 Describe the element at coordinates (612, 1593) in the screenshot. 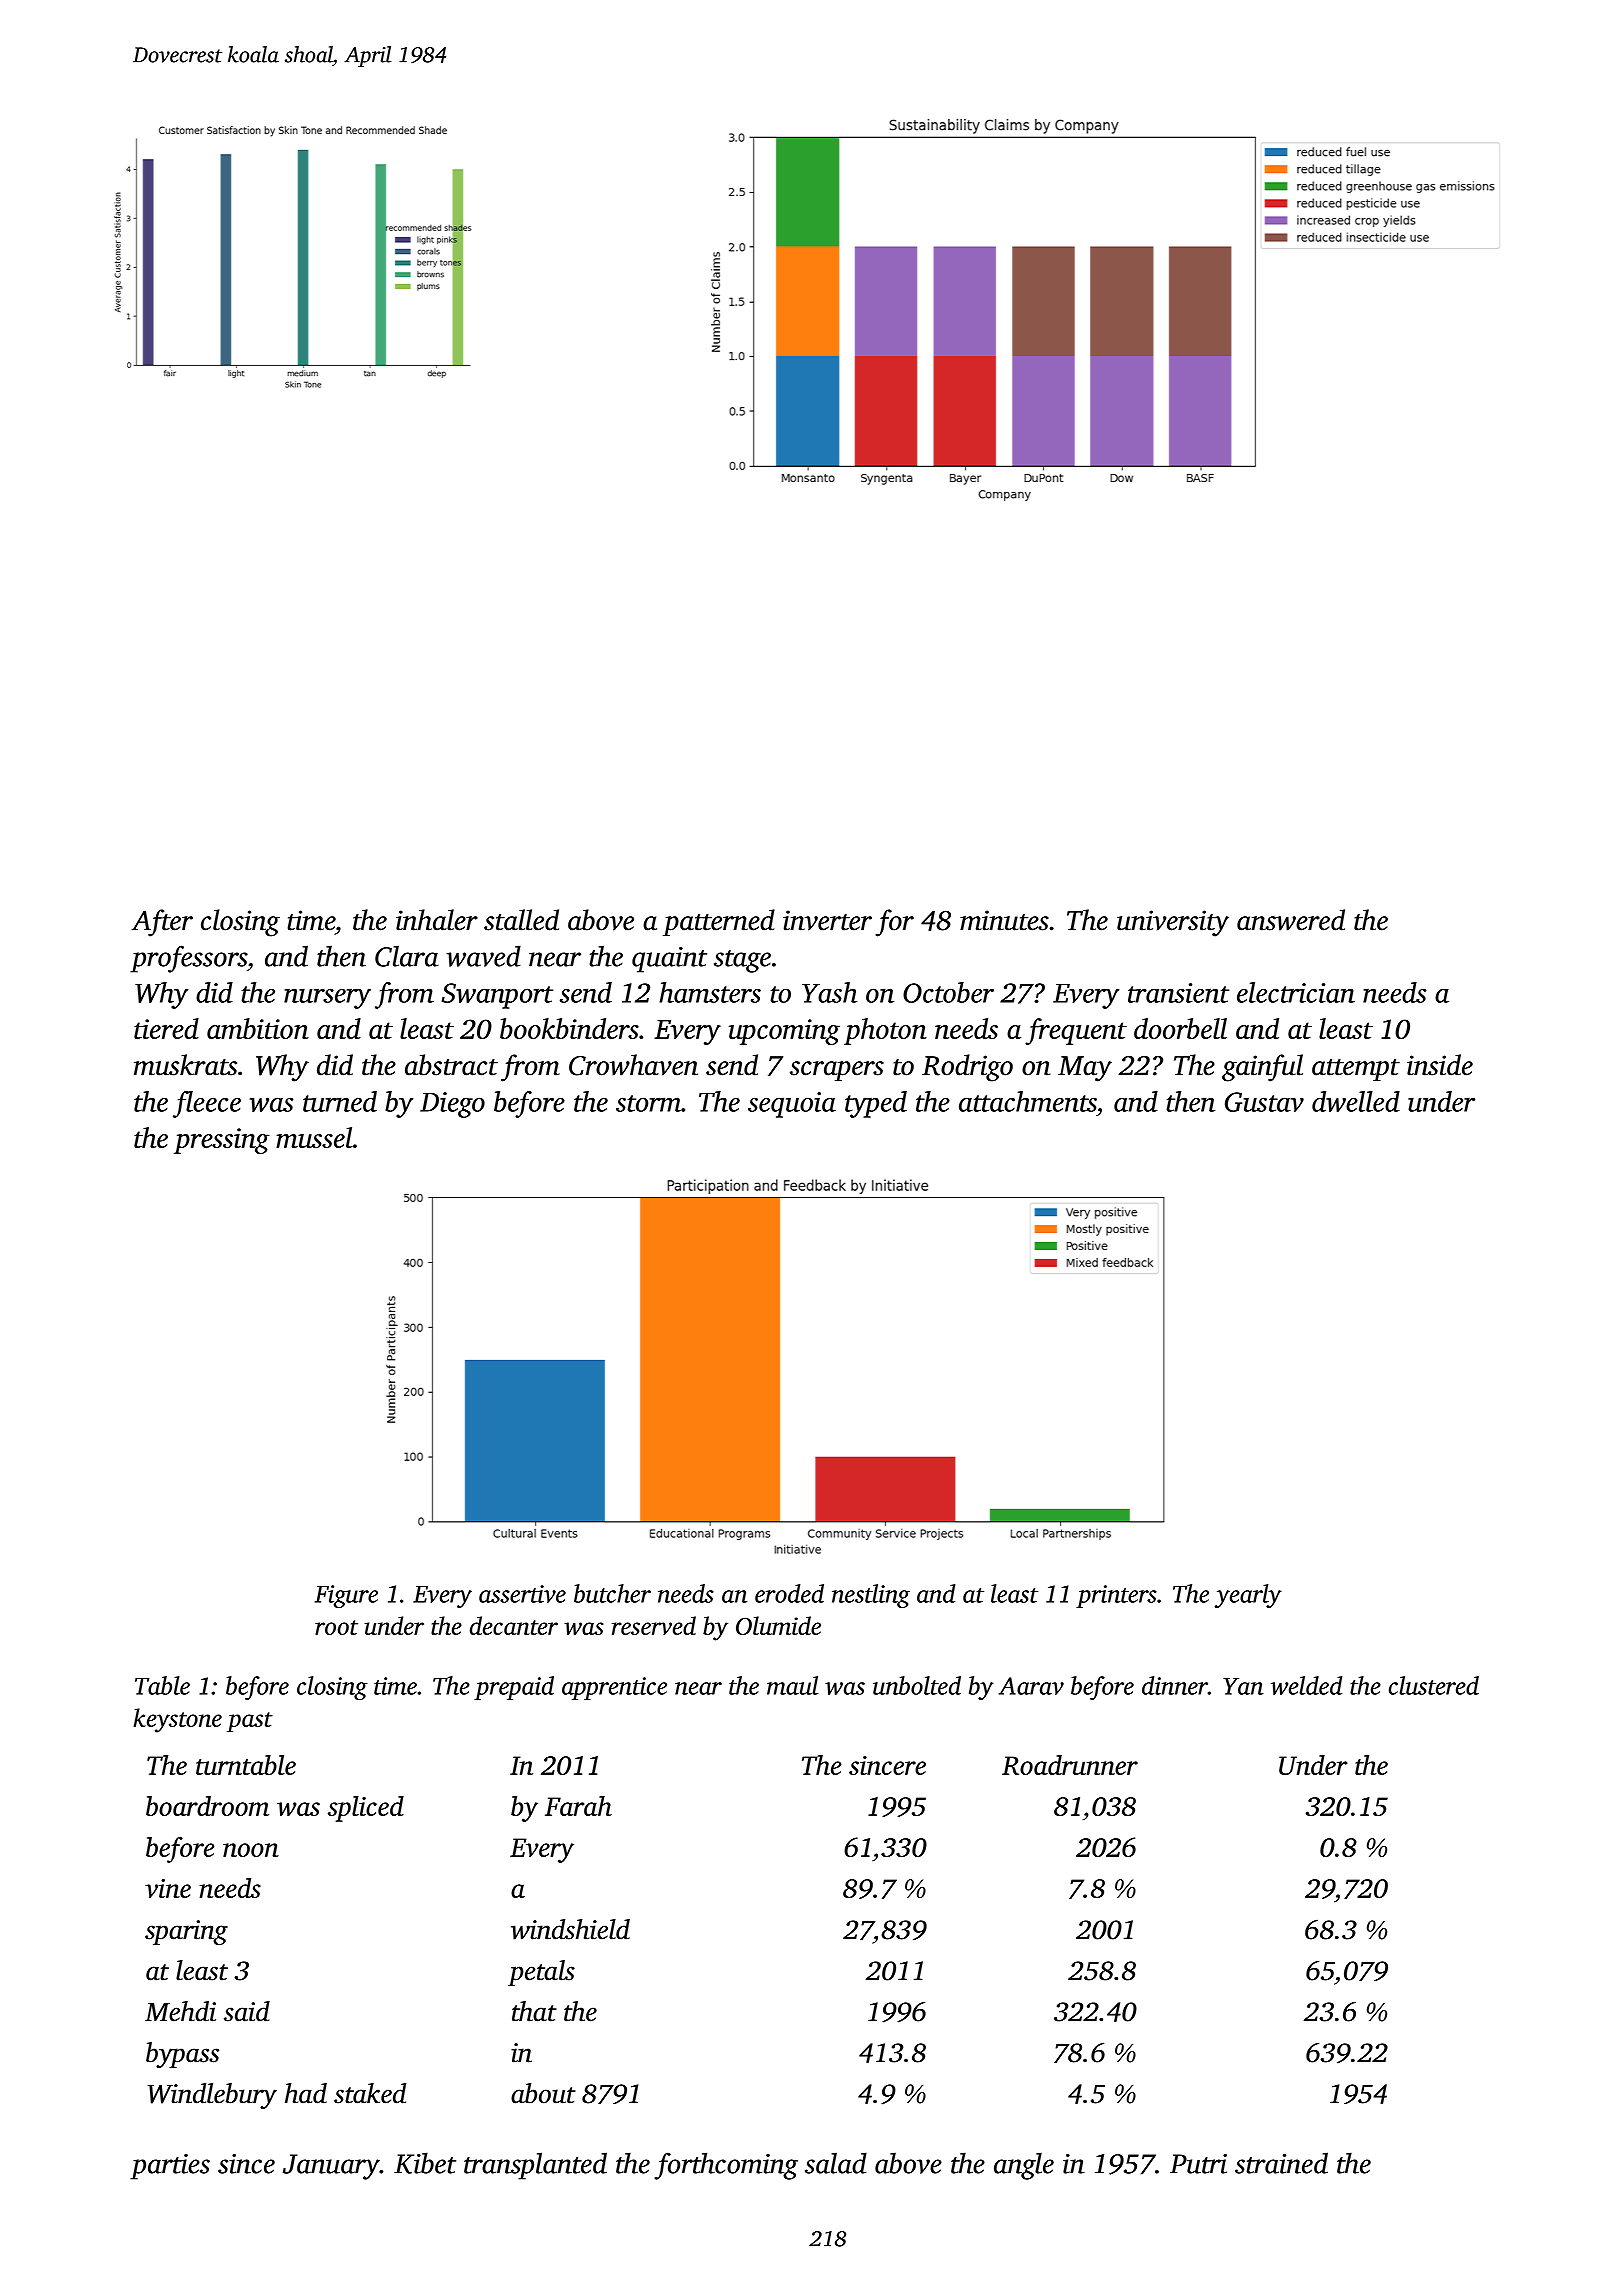

I see `butcher` at that location.
